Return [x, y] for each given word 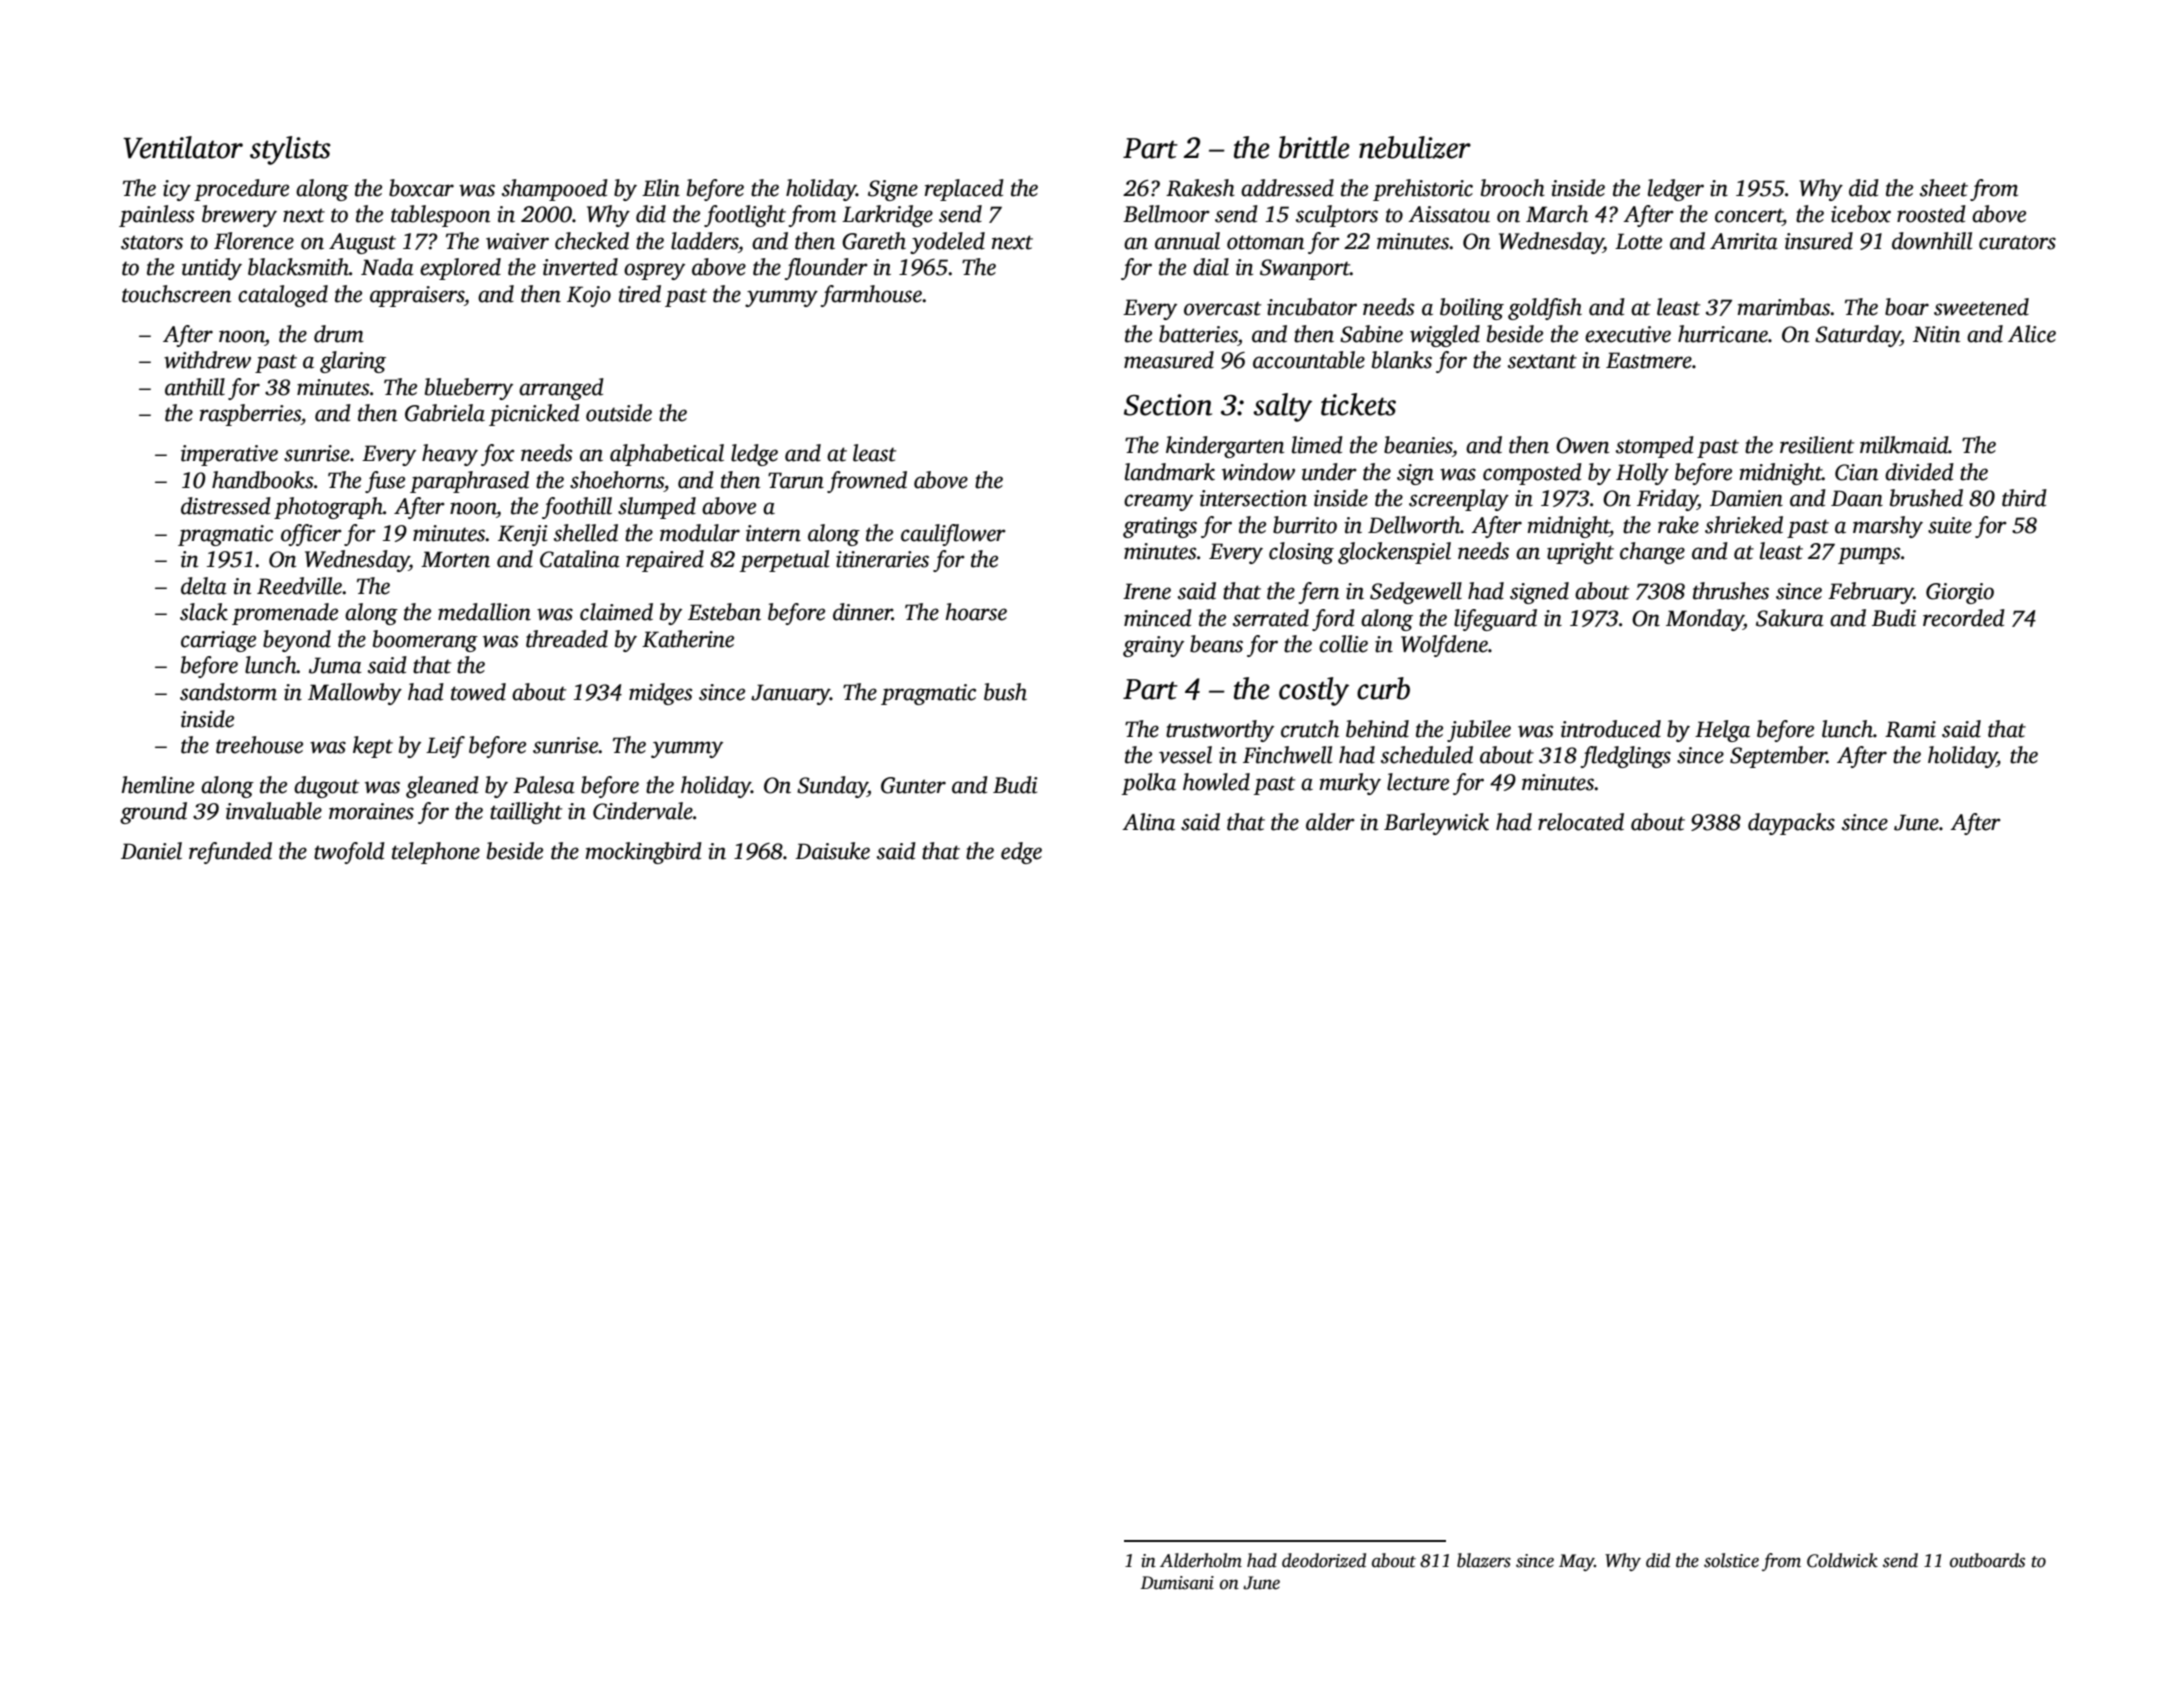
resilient [1817, 445]
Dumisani [1177, 1583]
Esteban [724, 612]
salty [1282, 407]
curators [2017, 242]
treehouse [259, 745]
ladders [704, 241]
